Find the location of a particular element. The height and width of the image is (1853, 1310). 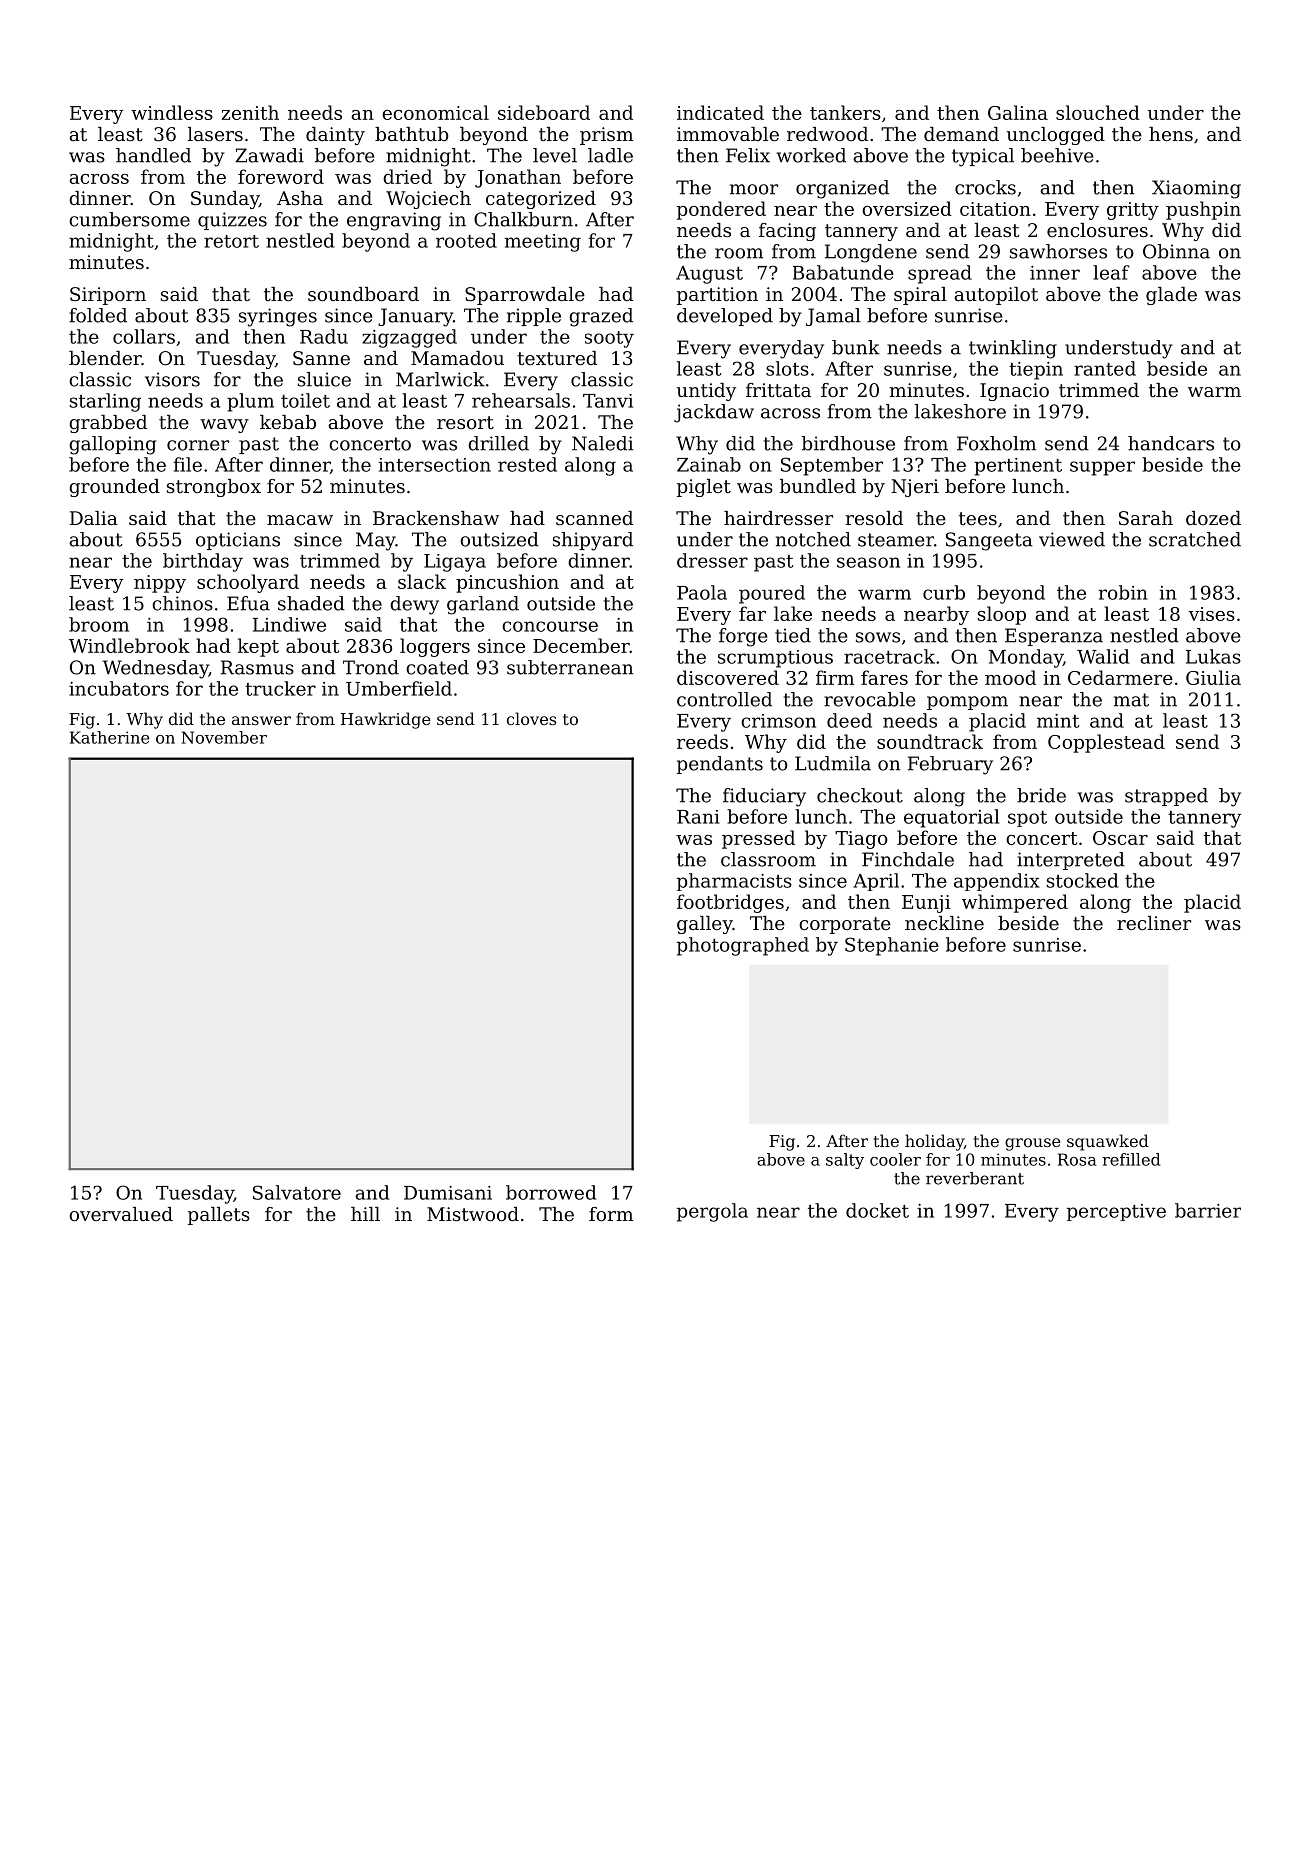

scratched is located at coordinates (1195, 539).
